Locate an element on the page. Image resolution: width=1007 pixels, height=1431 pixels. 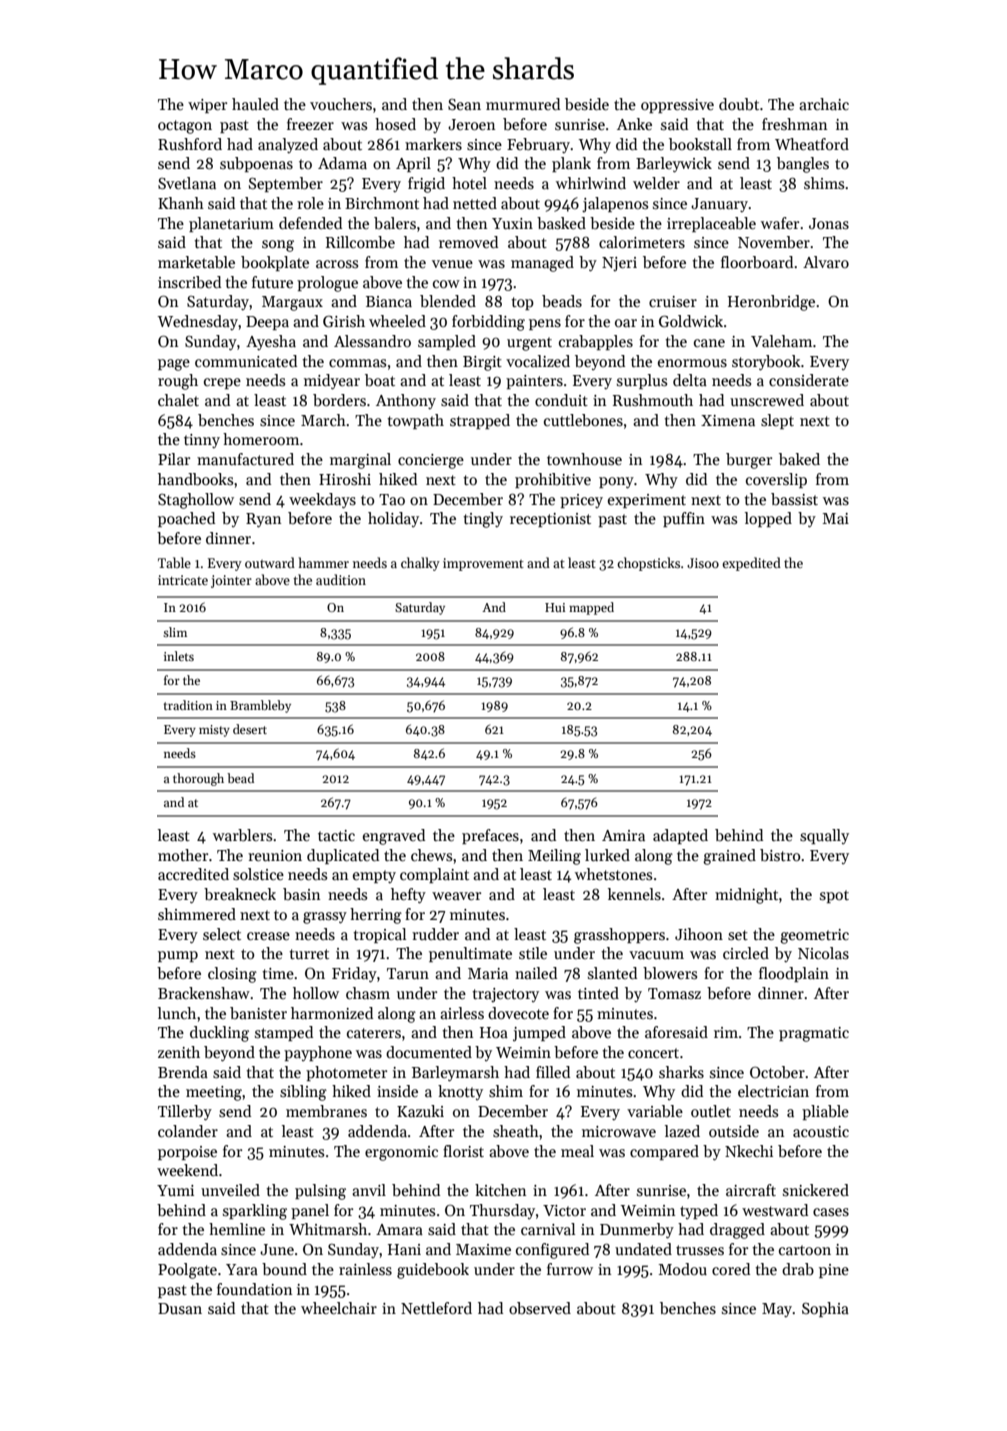
Nkechi is located at coordinates (749, 1151).
